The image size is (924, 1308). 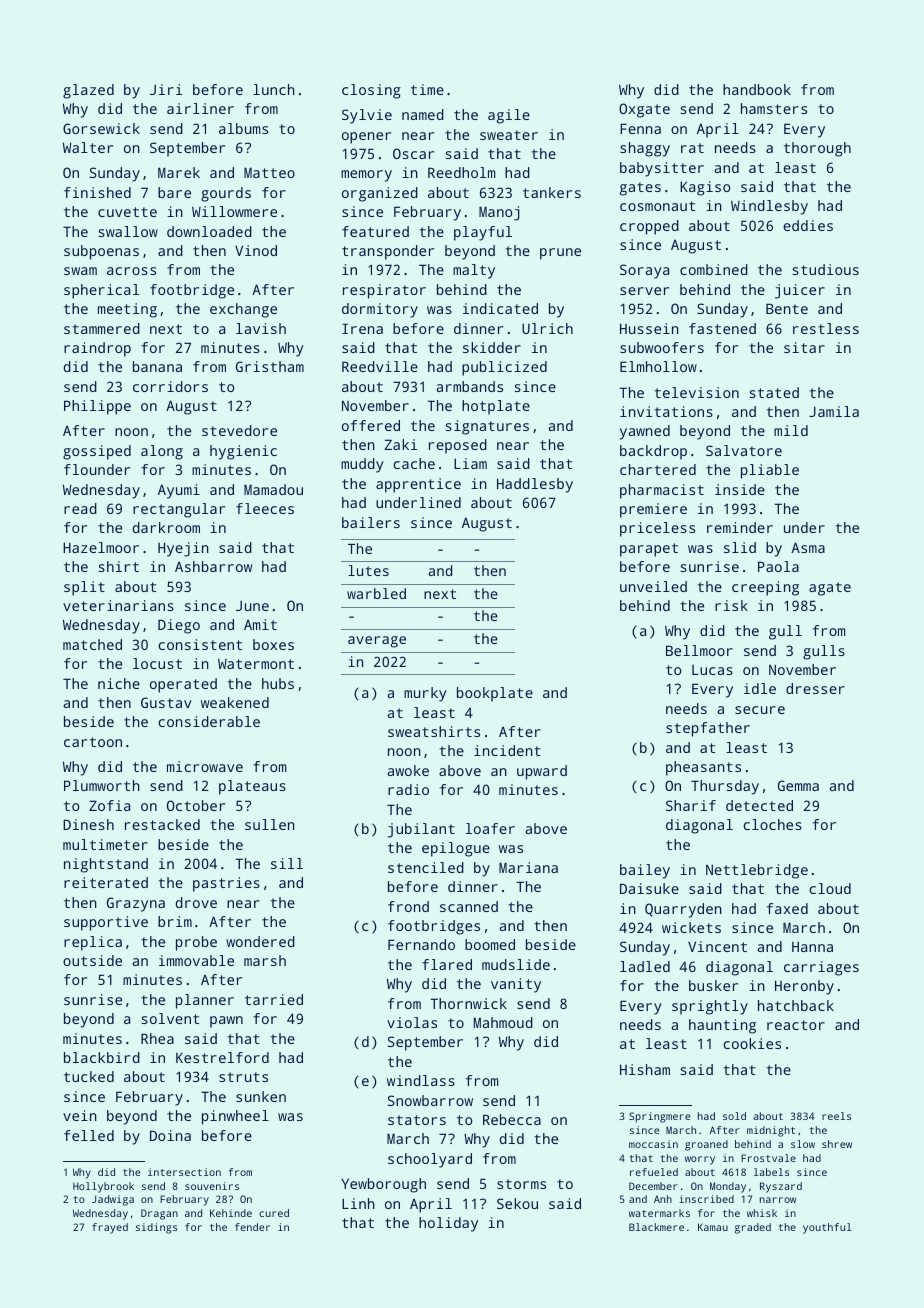 What do you see at coordinates (535, 485) in the image?
I see `Haddlesby` at bounding box center [535, 485].
